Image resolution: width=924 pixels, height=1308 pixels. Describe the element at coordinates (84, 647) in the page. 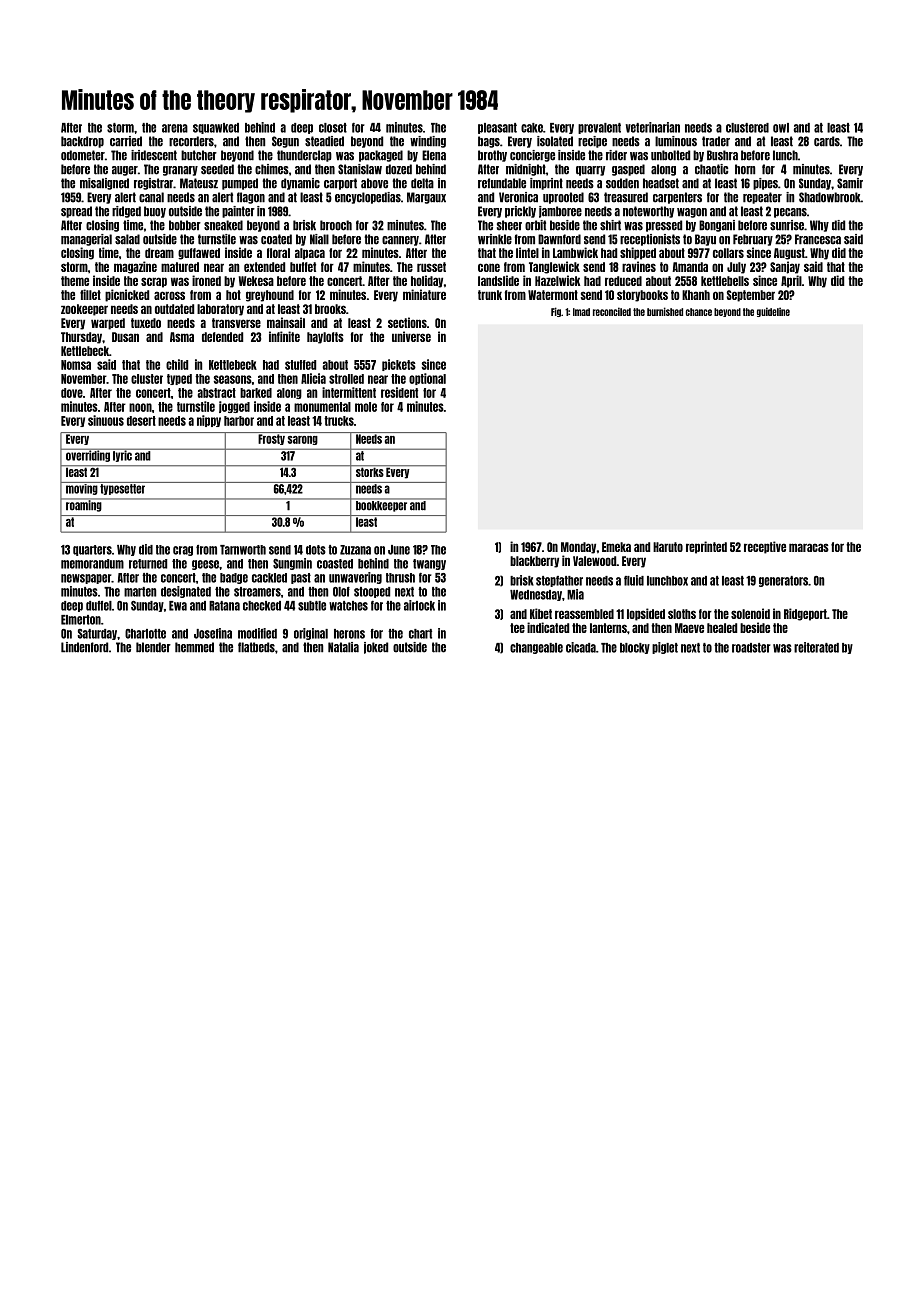

I see `Lindenford` at that location.
